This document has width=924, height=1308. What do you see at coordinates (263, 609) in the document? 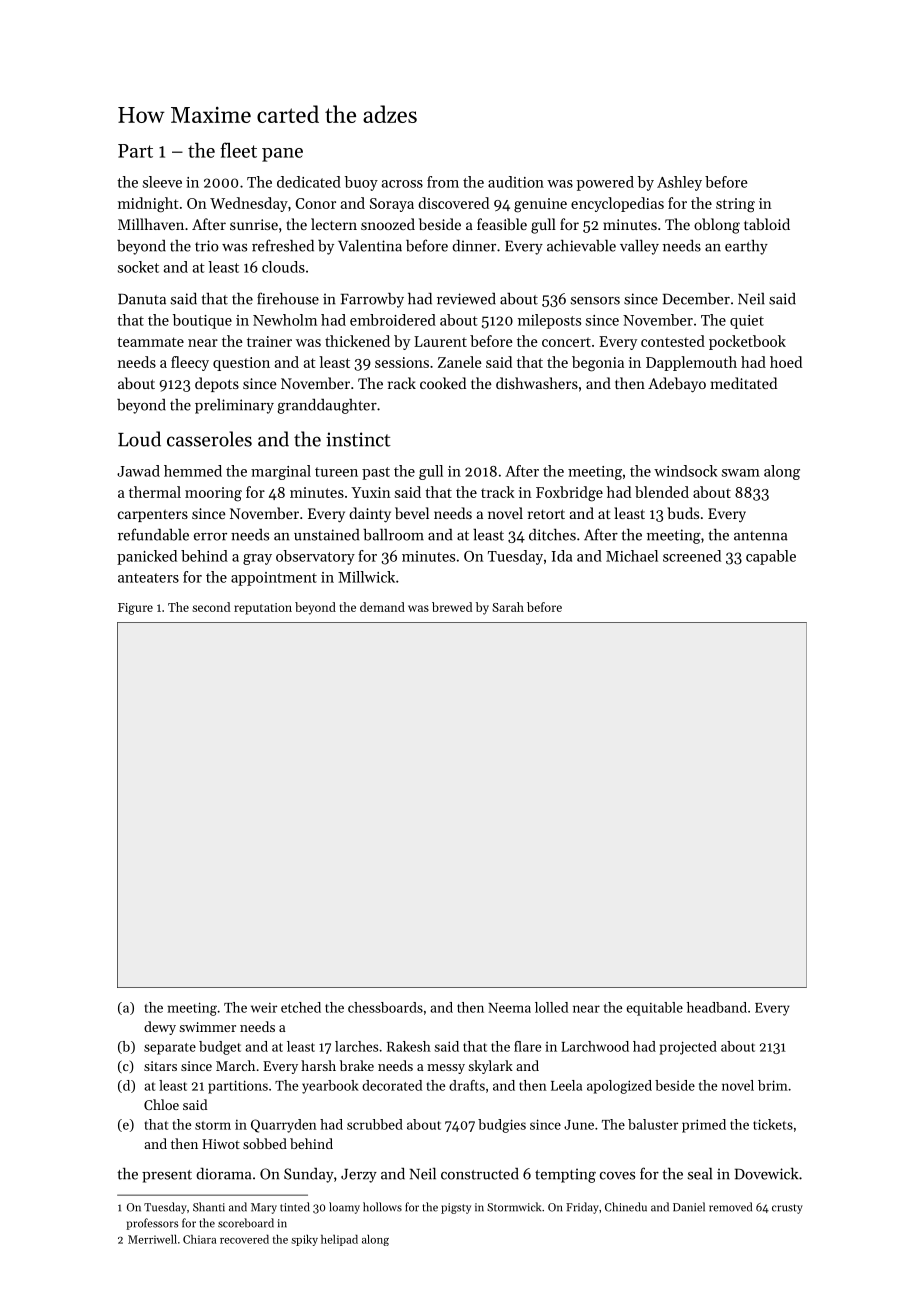
I see `reputation` at bounding box center [263, 609].
